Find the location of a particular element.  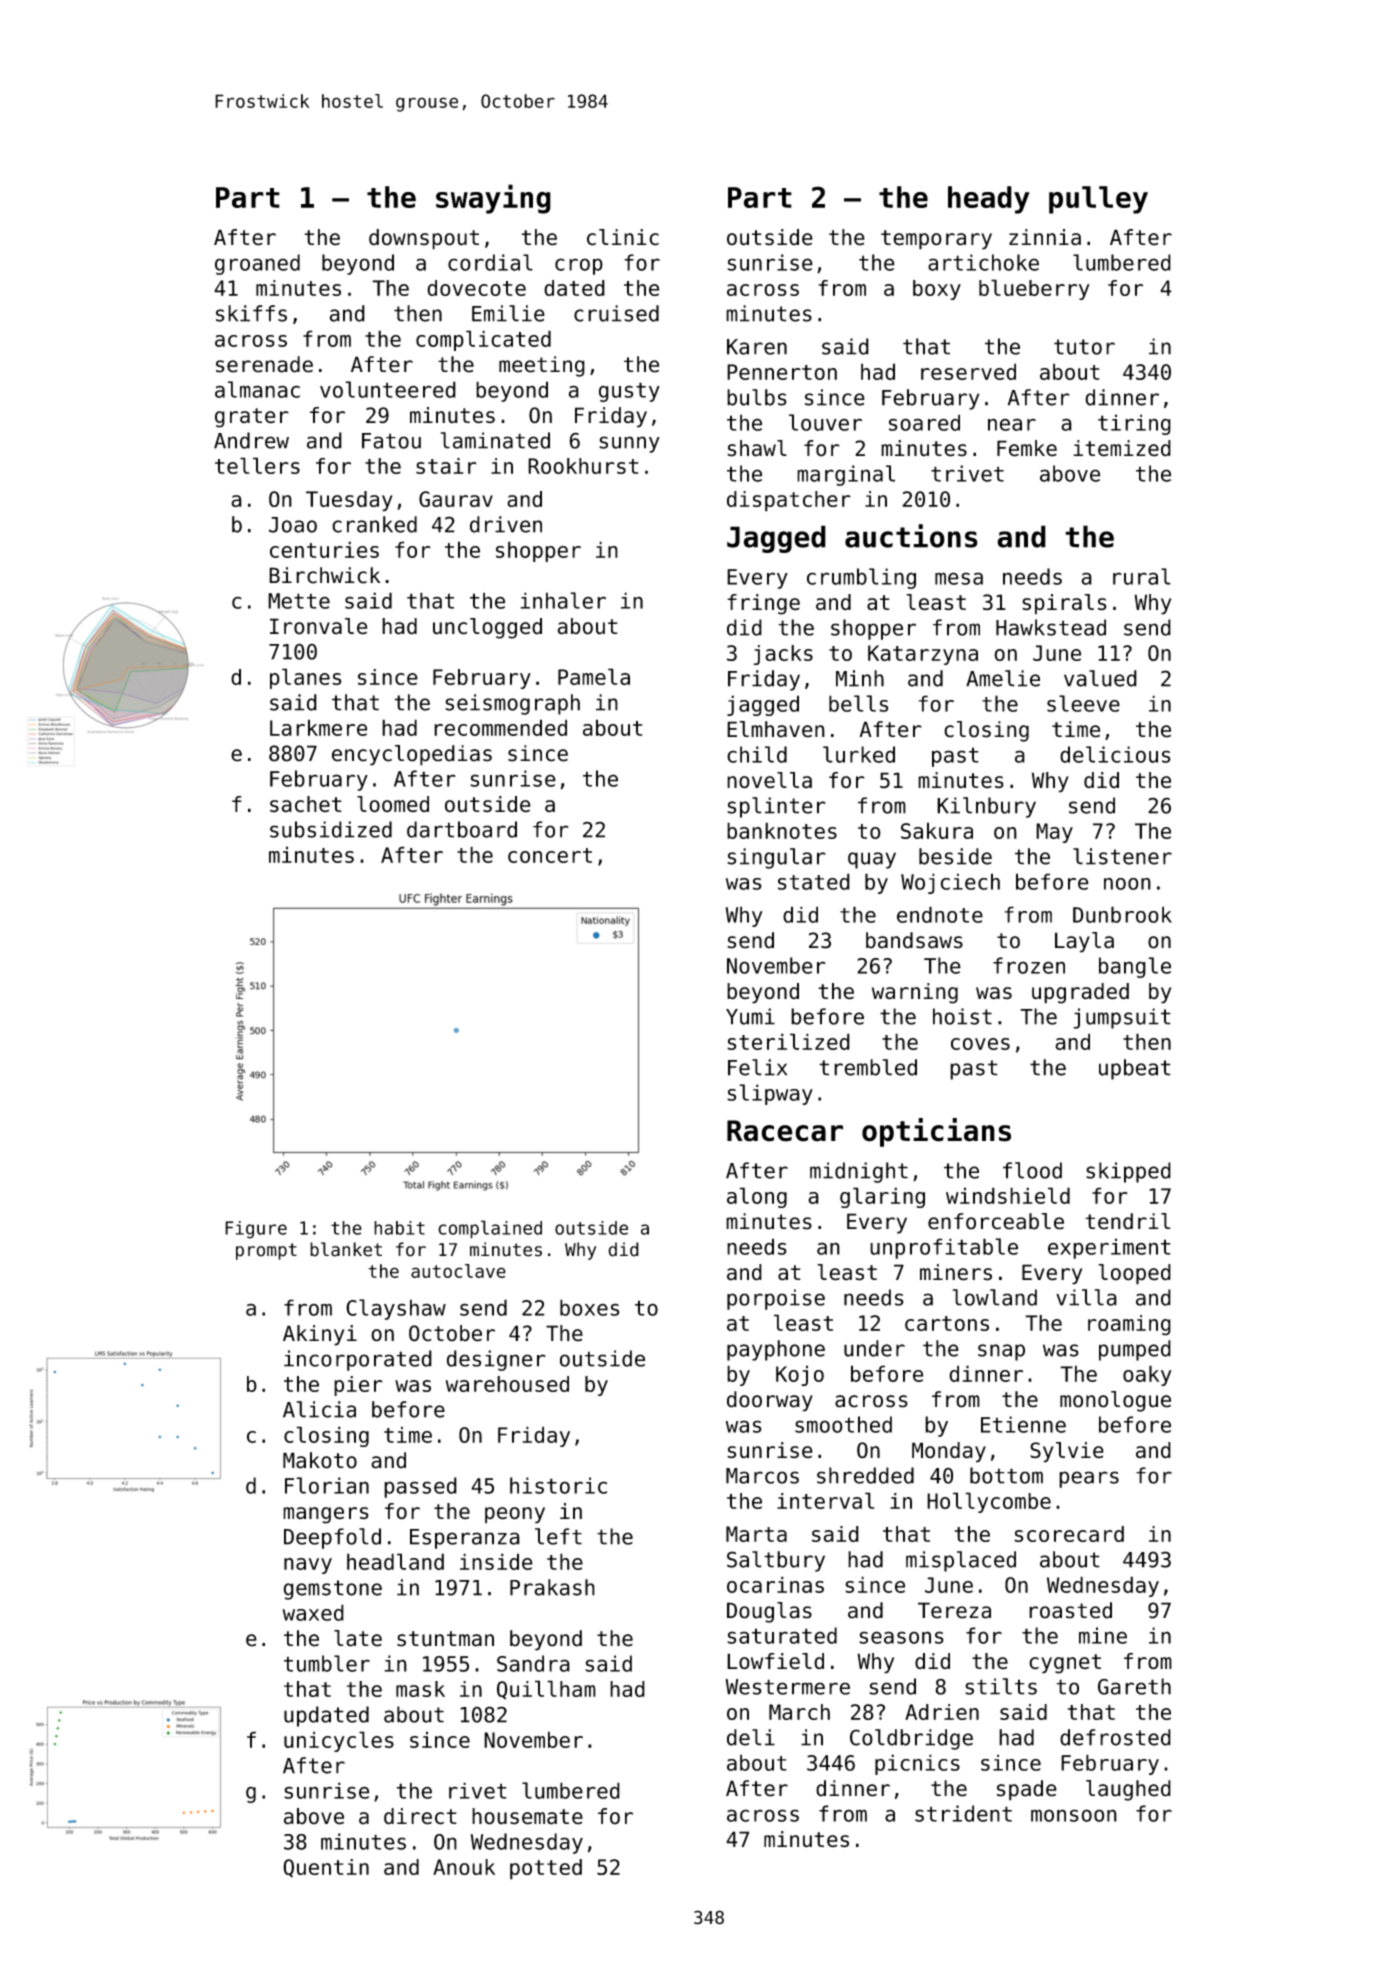

concert is located at coordinates (550, 855).
